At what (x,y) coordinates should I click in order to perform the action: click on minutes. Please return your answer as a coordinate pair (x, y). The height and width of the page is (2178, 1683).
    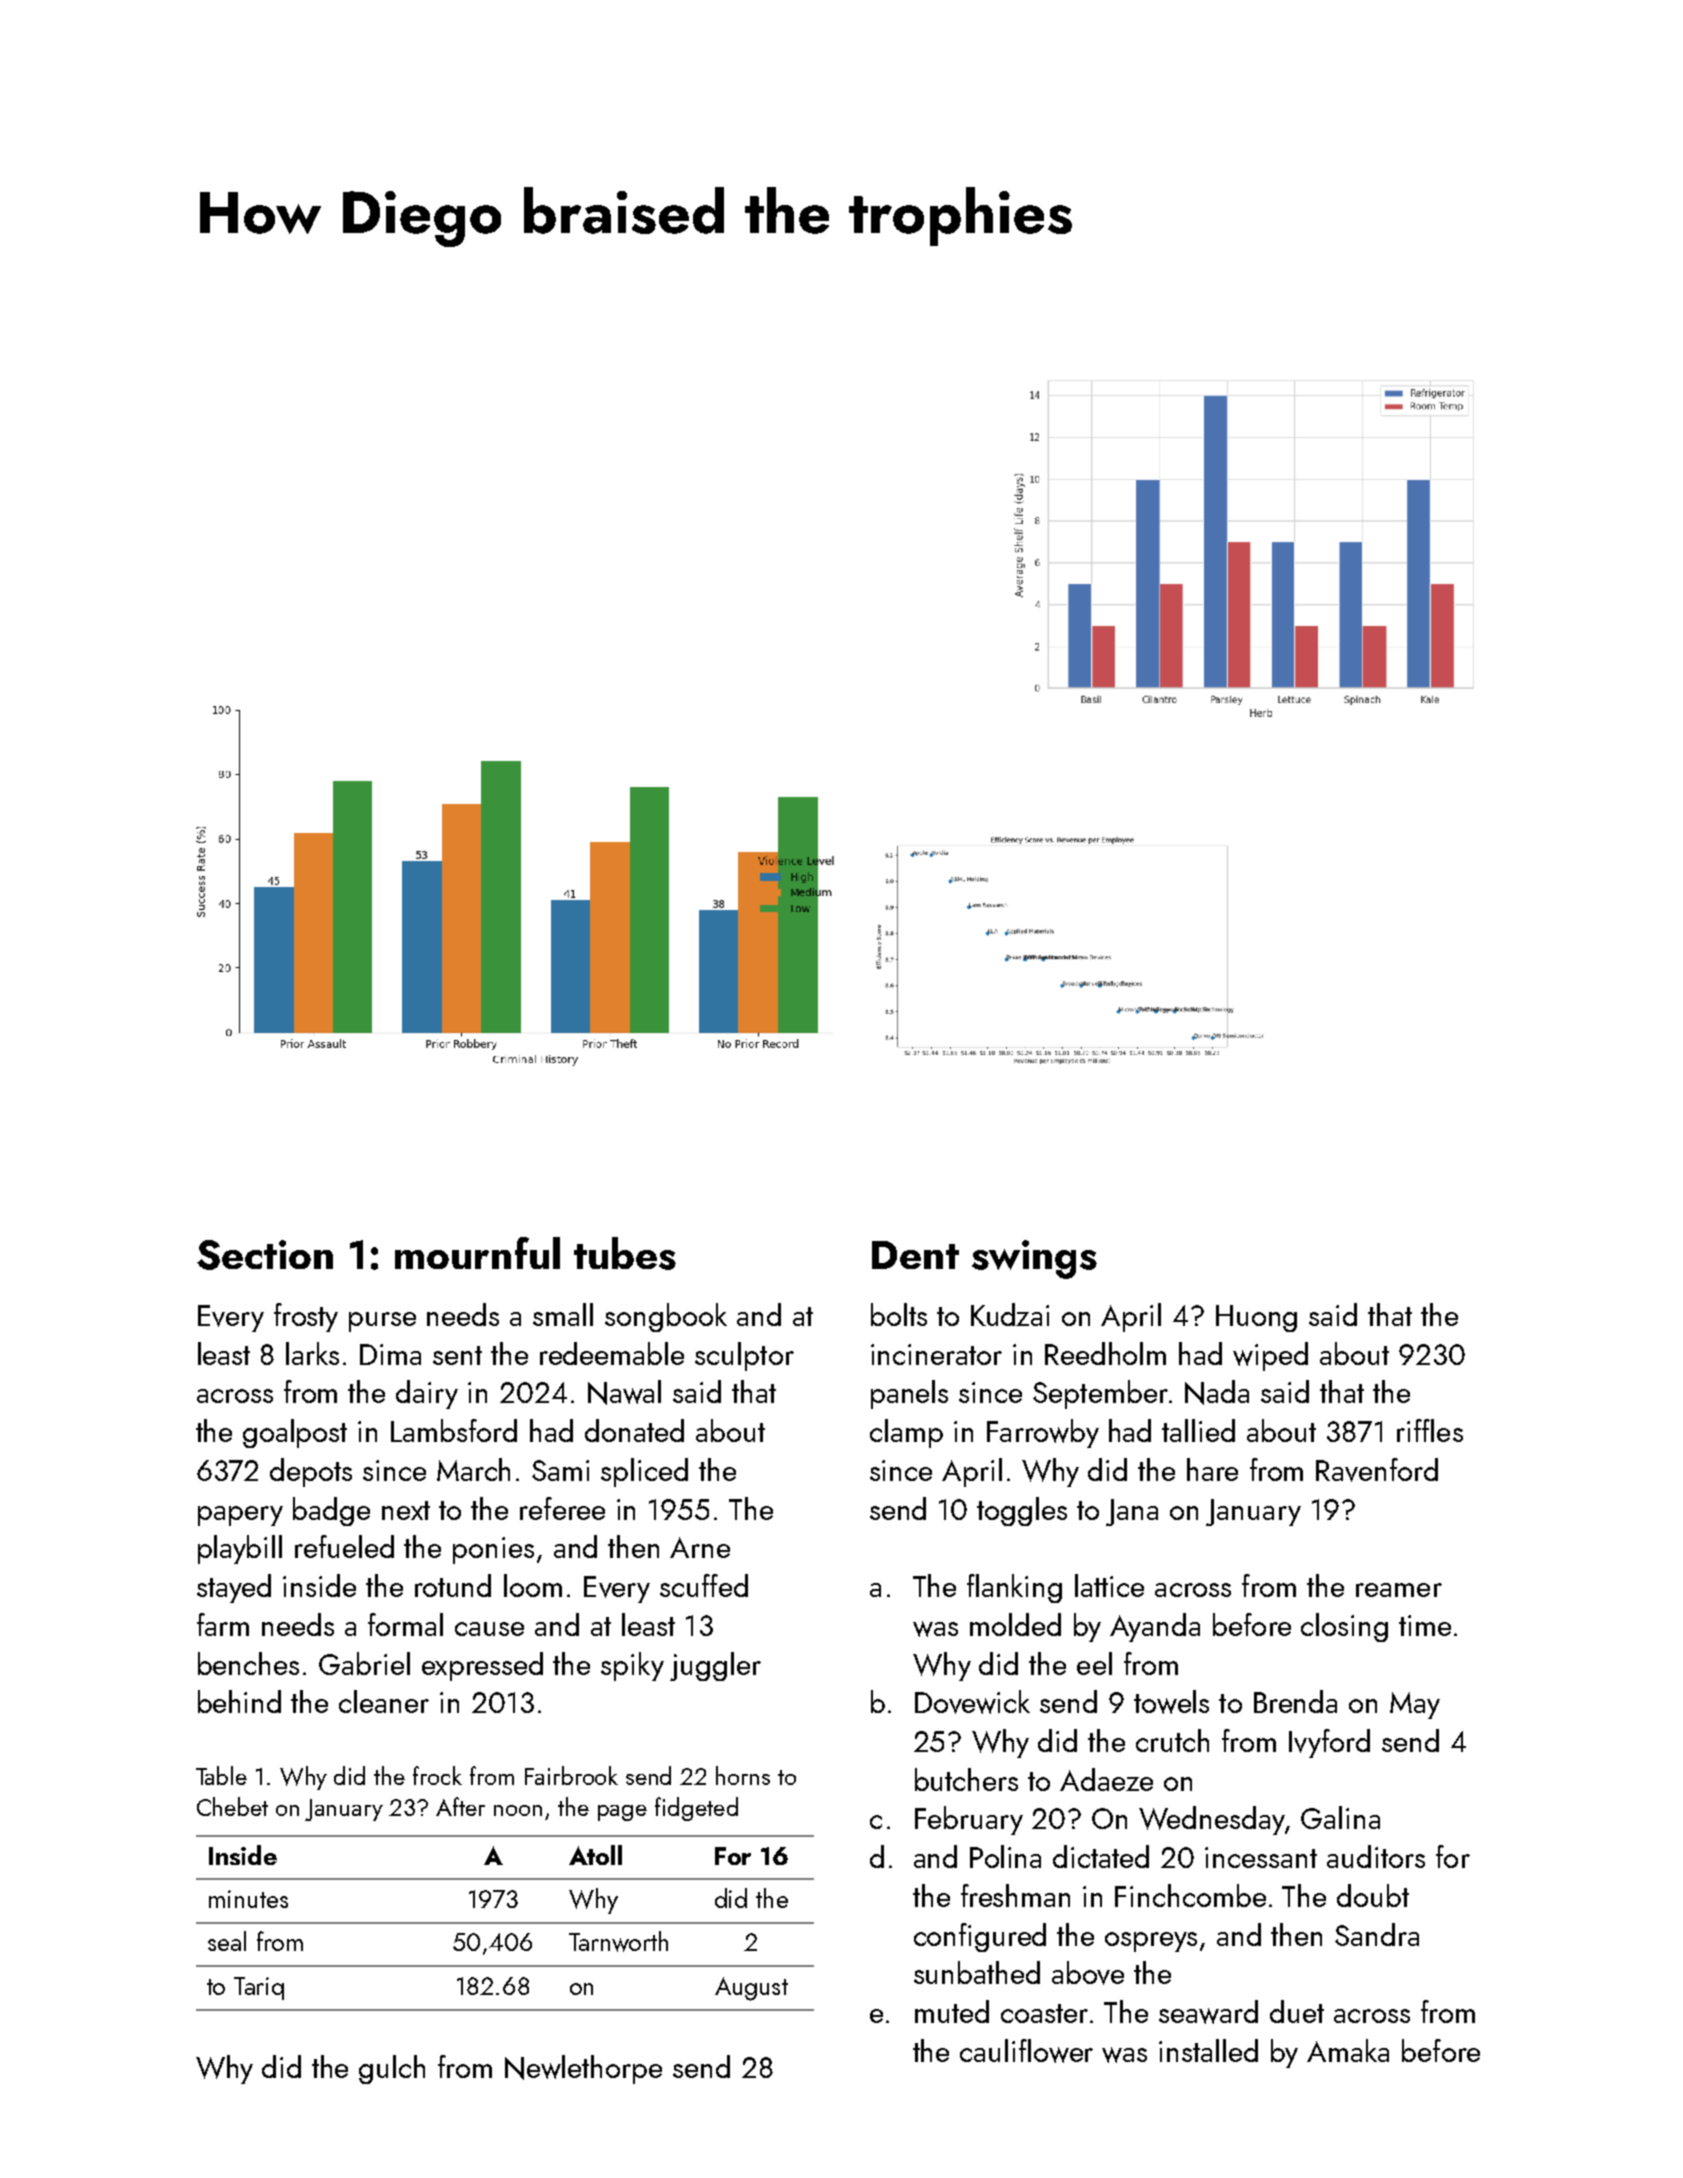
    Looking at the image, I should click on (248, 1899).
